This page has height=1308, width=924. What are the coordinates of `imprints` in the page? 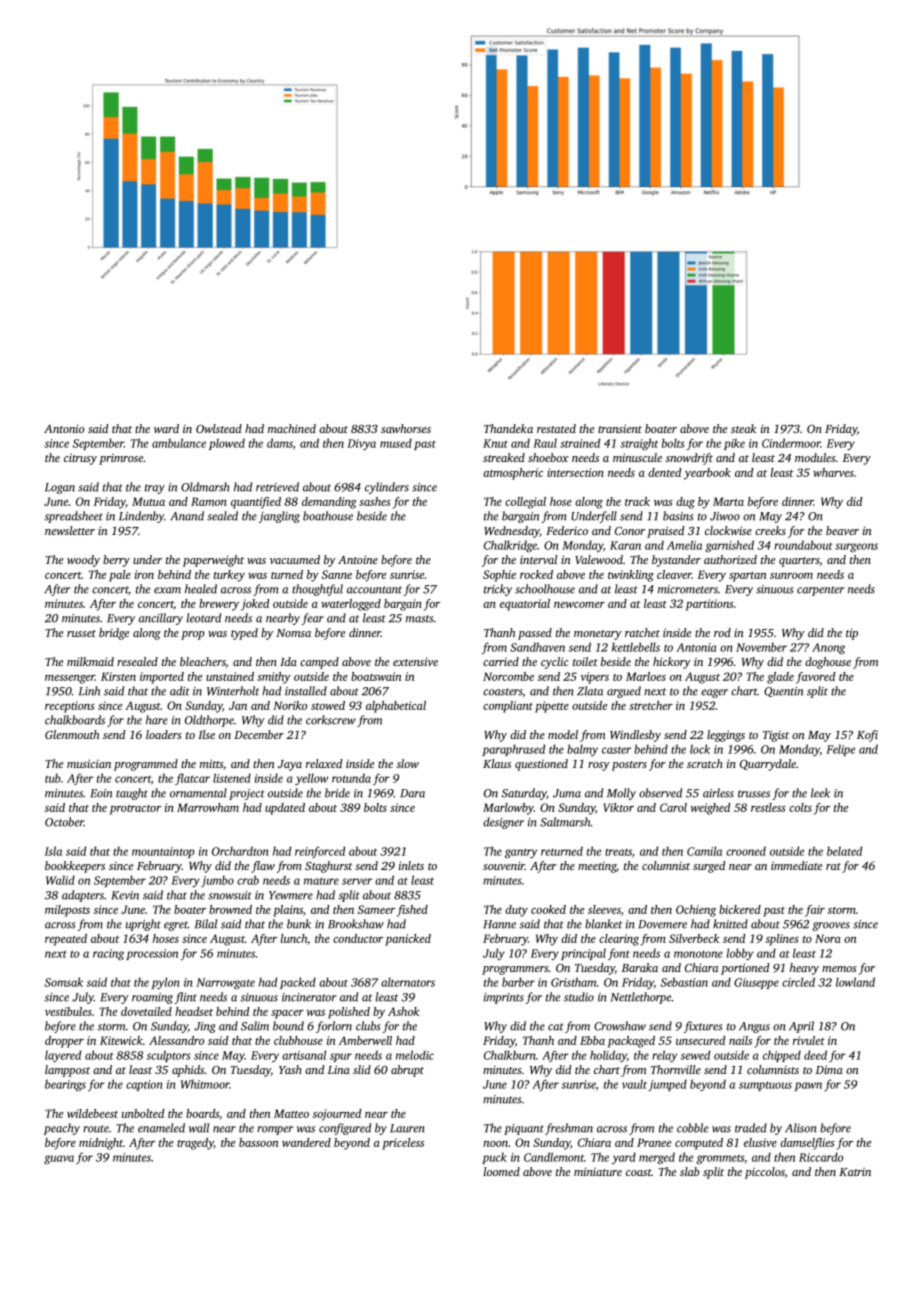 It's located at (504, 998).
